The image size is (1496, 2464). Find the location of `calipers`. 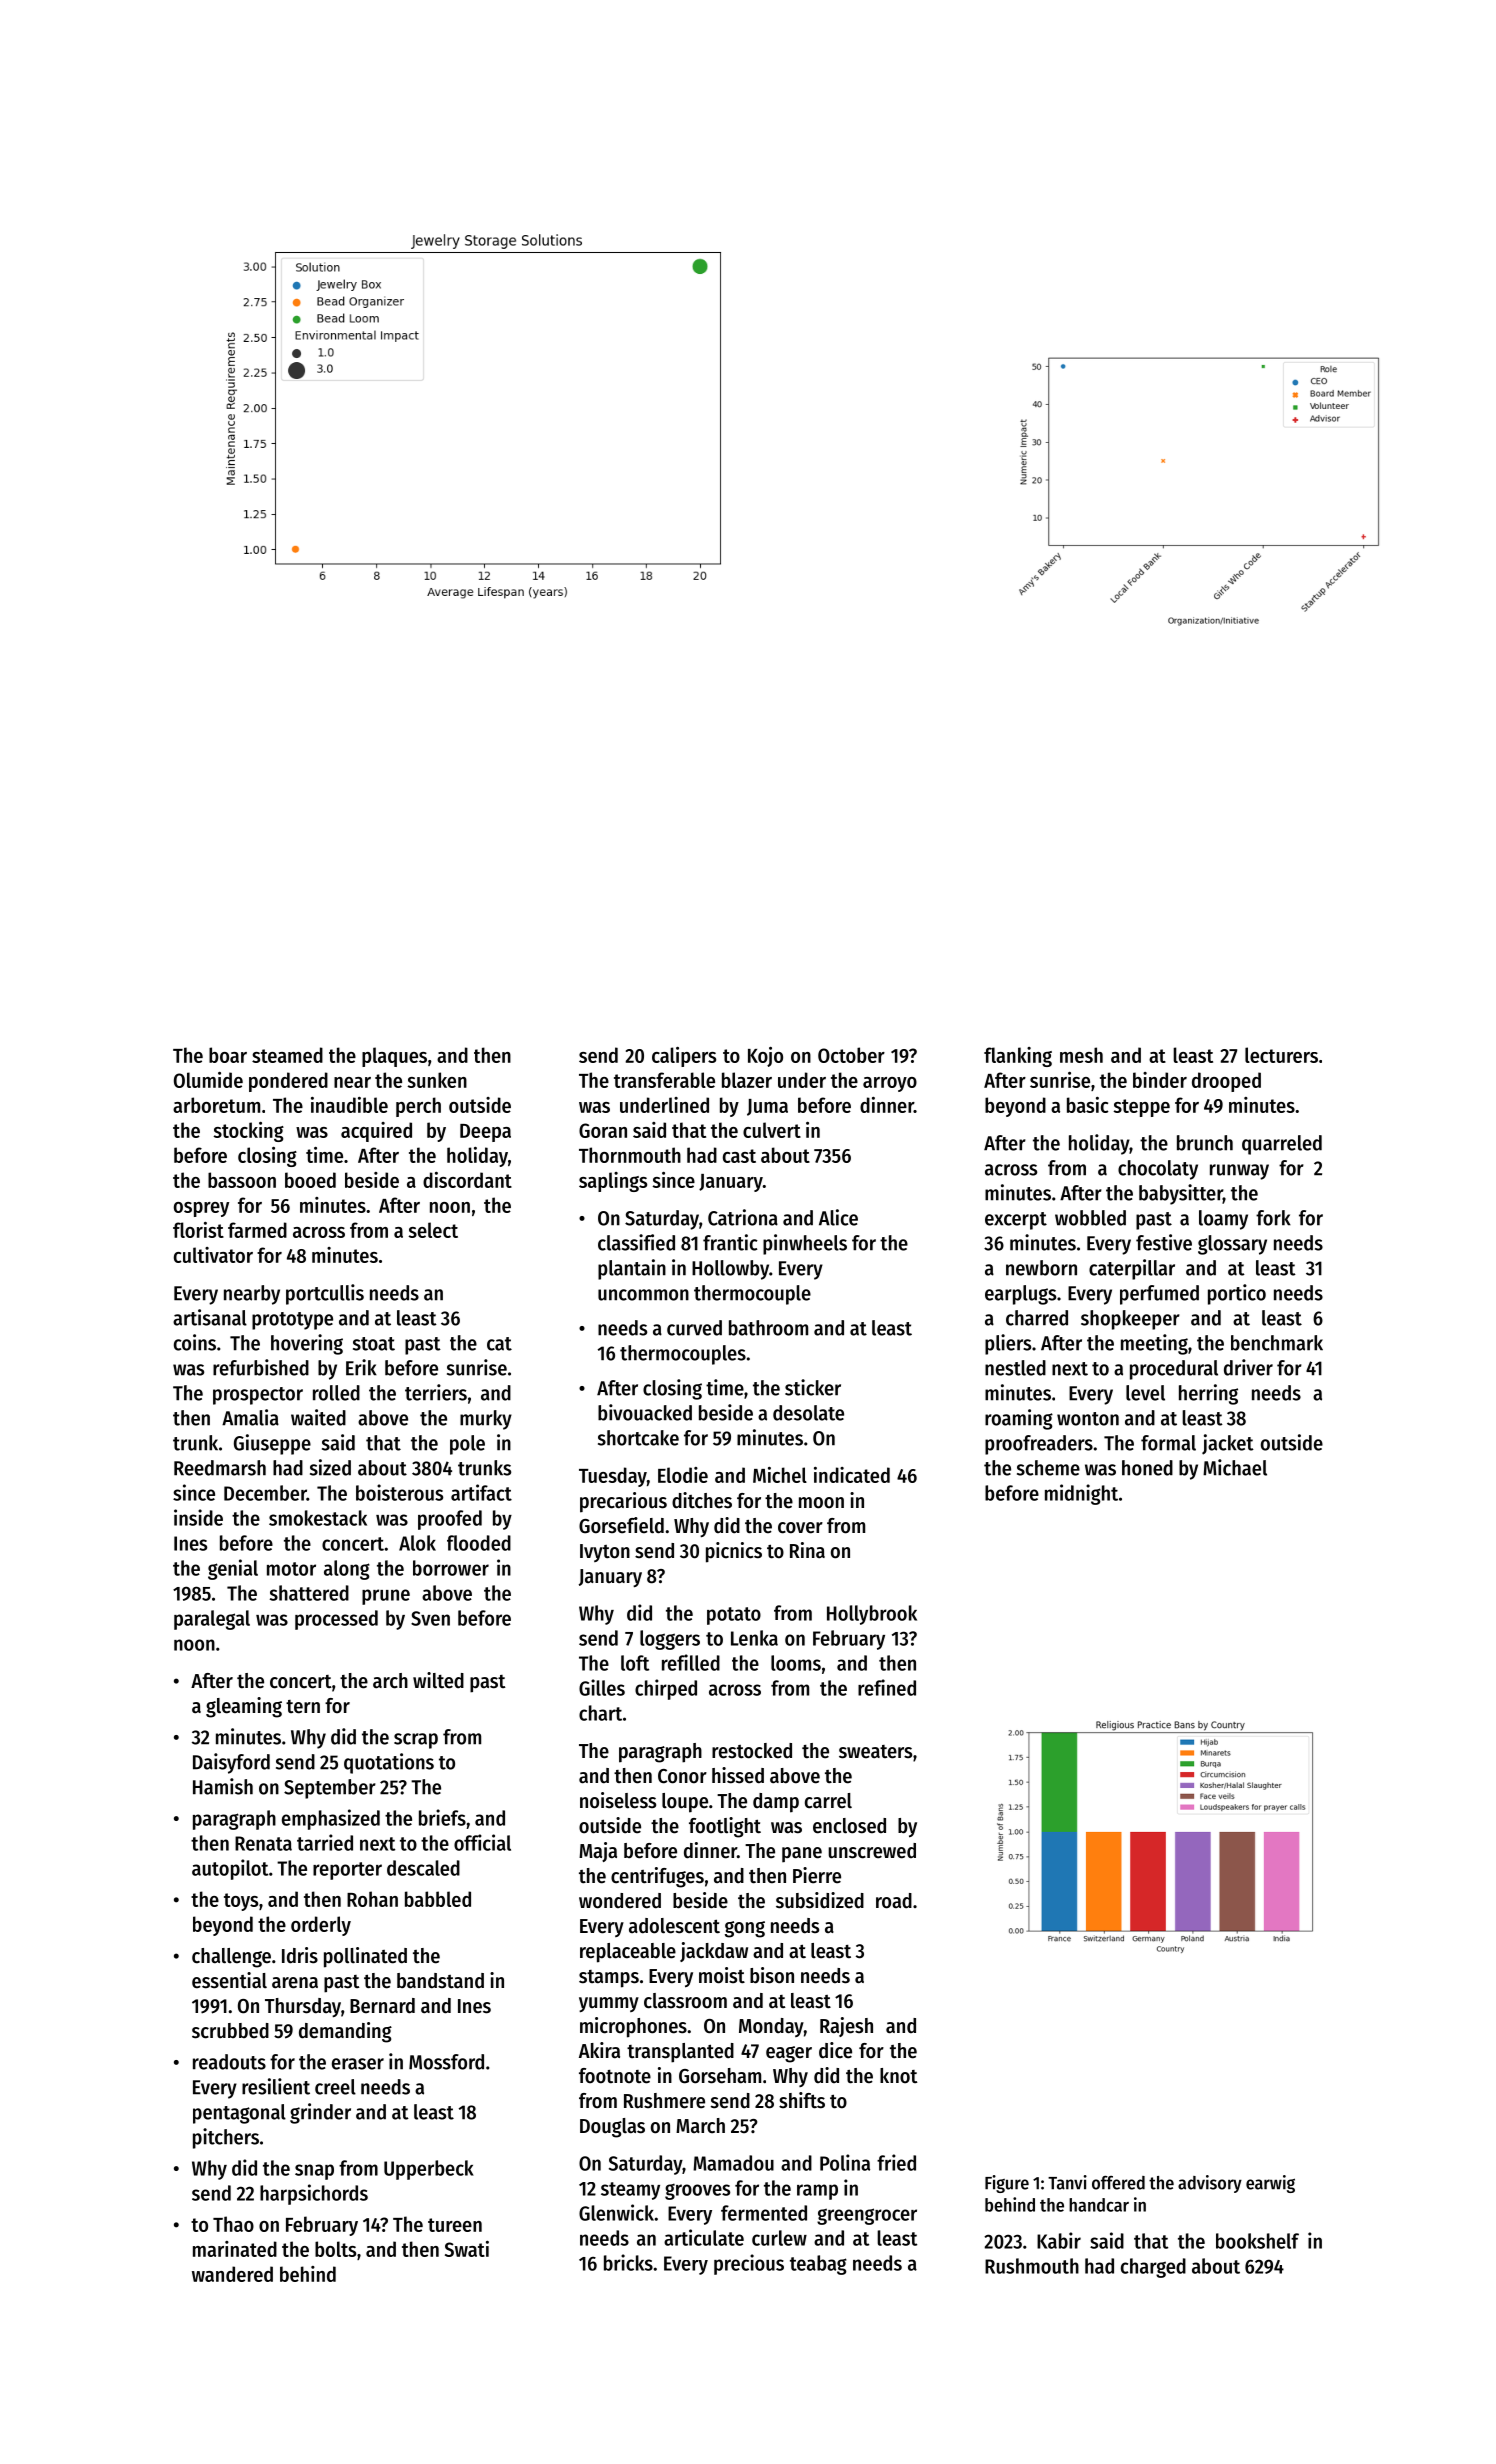

calipers is located at coordinates (684, 1057).
